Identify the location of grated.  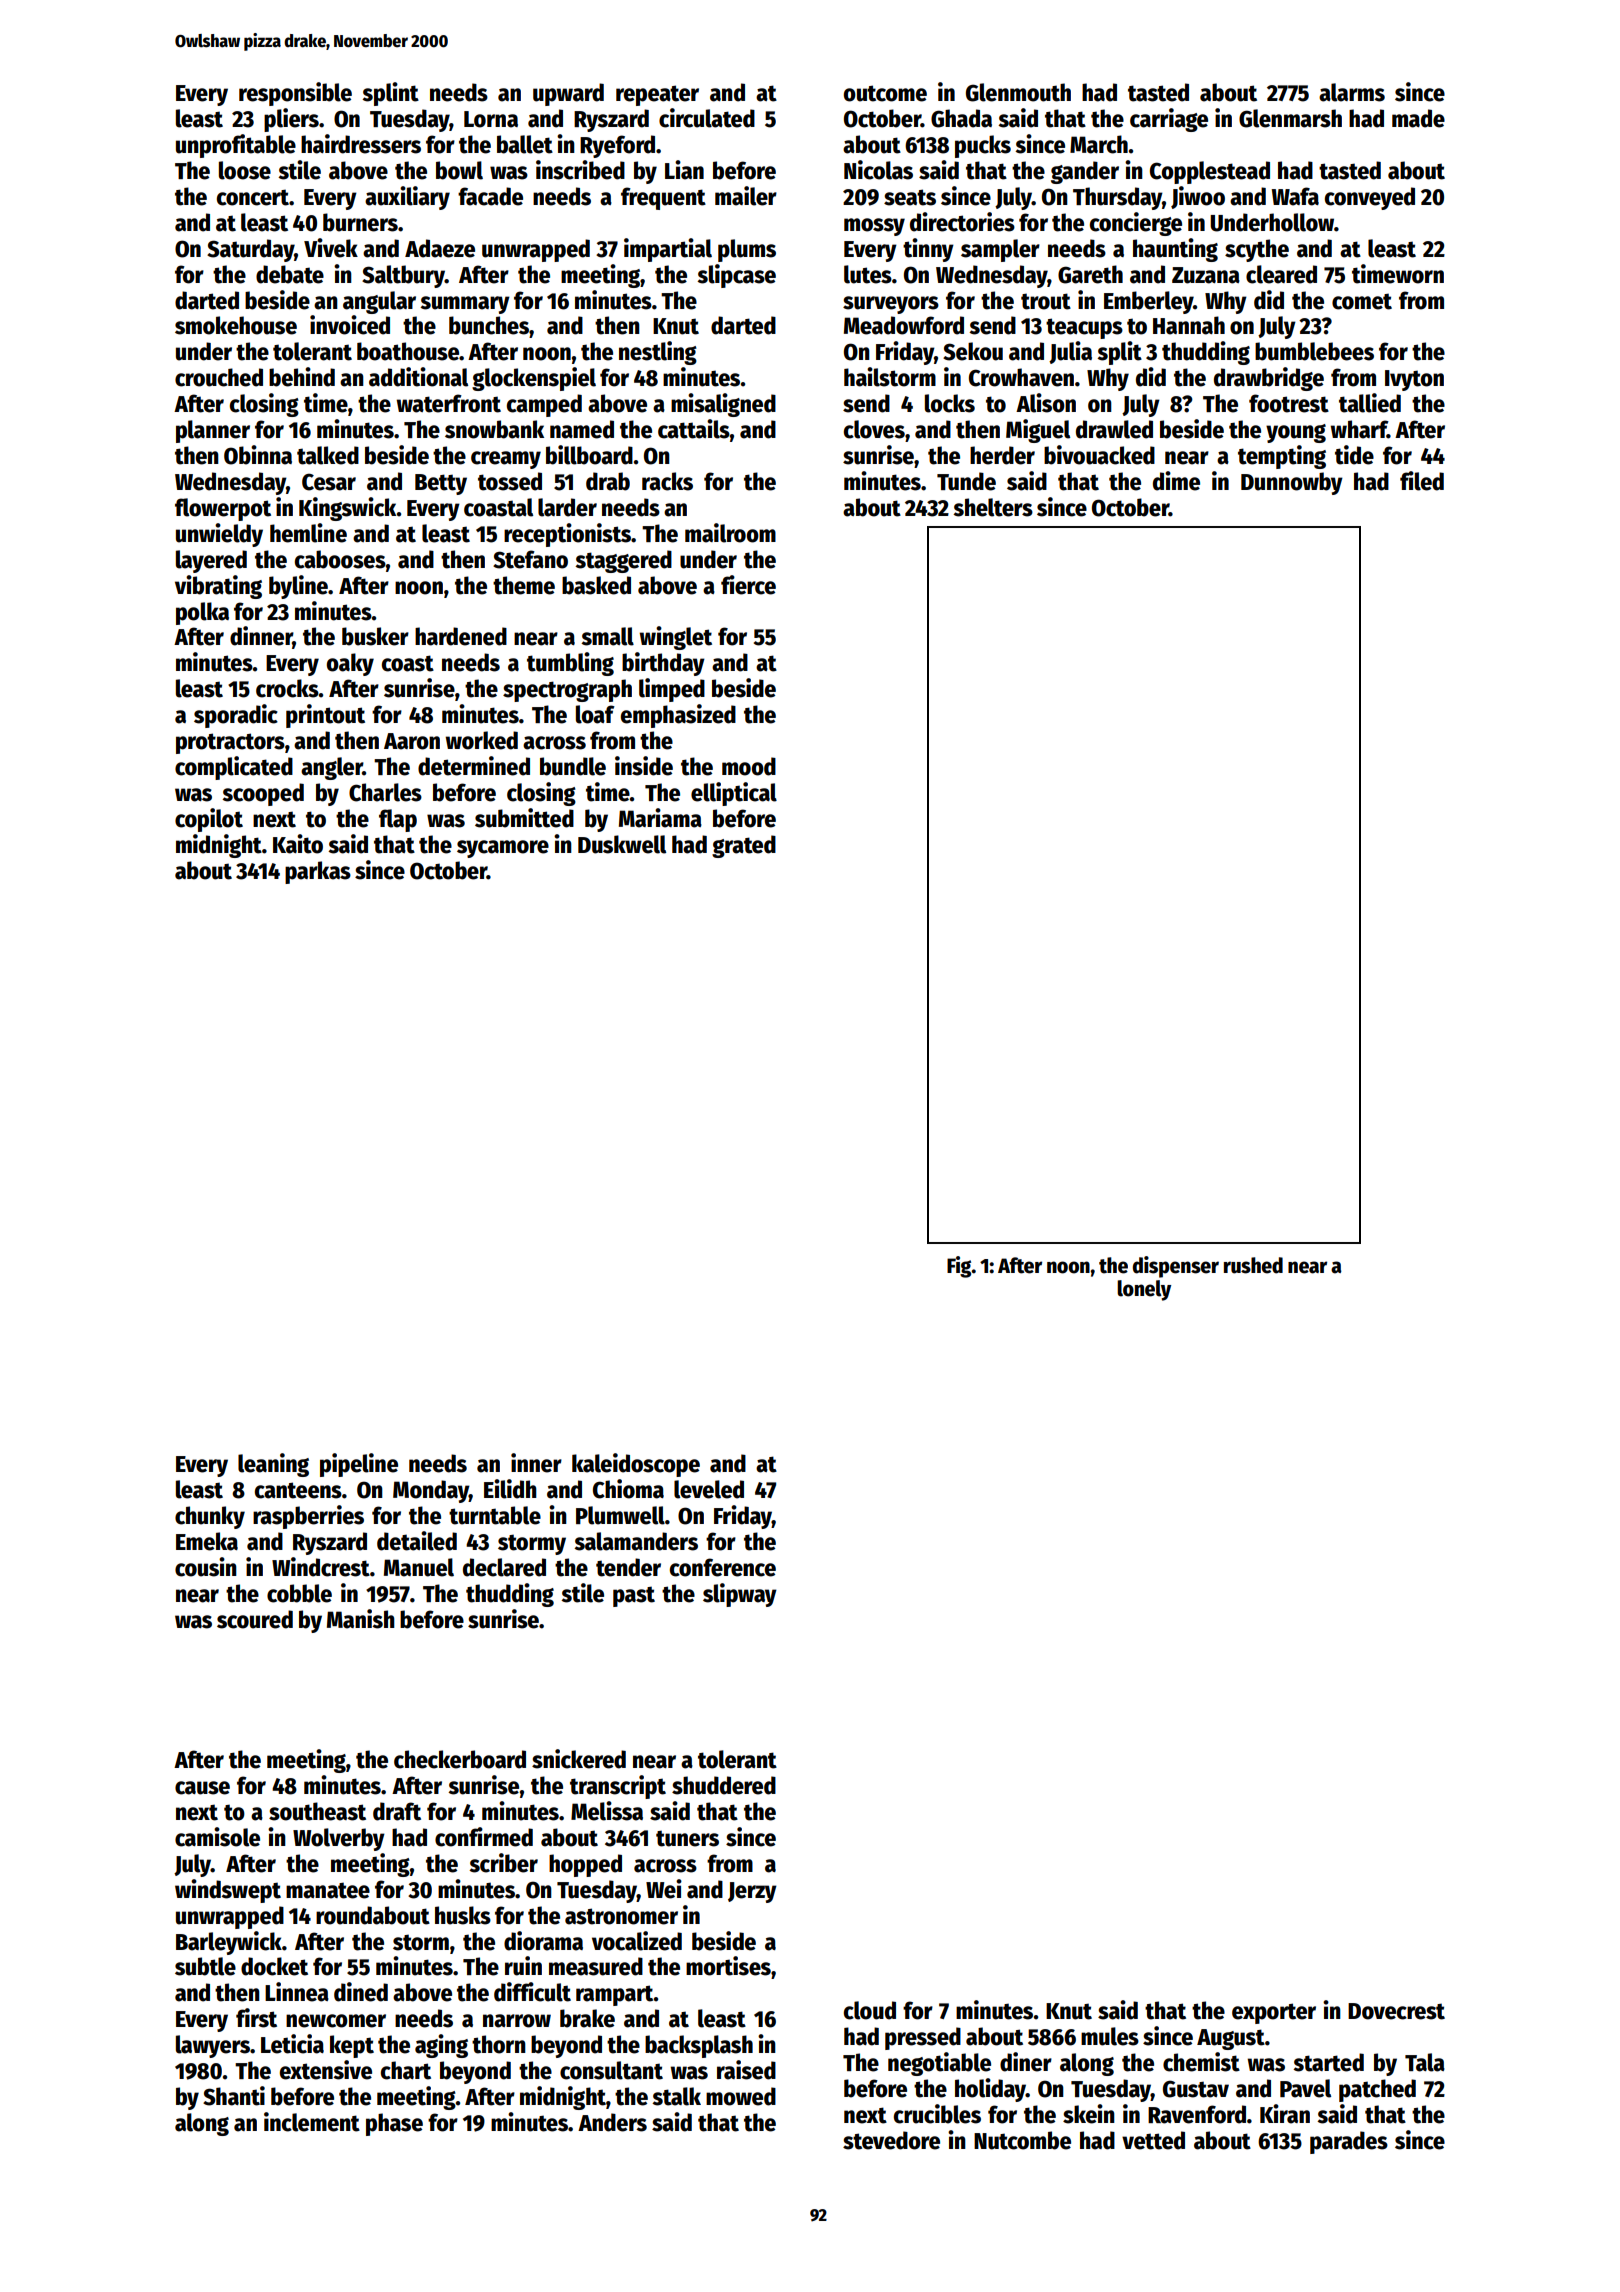
(744, 846).
